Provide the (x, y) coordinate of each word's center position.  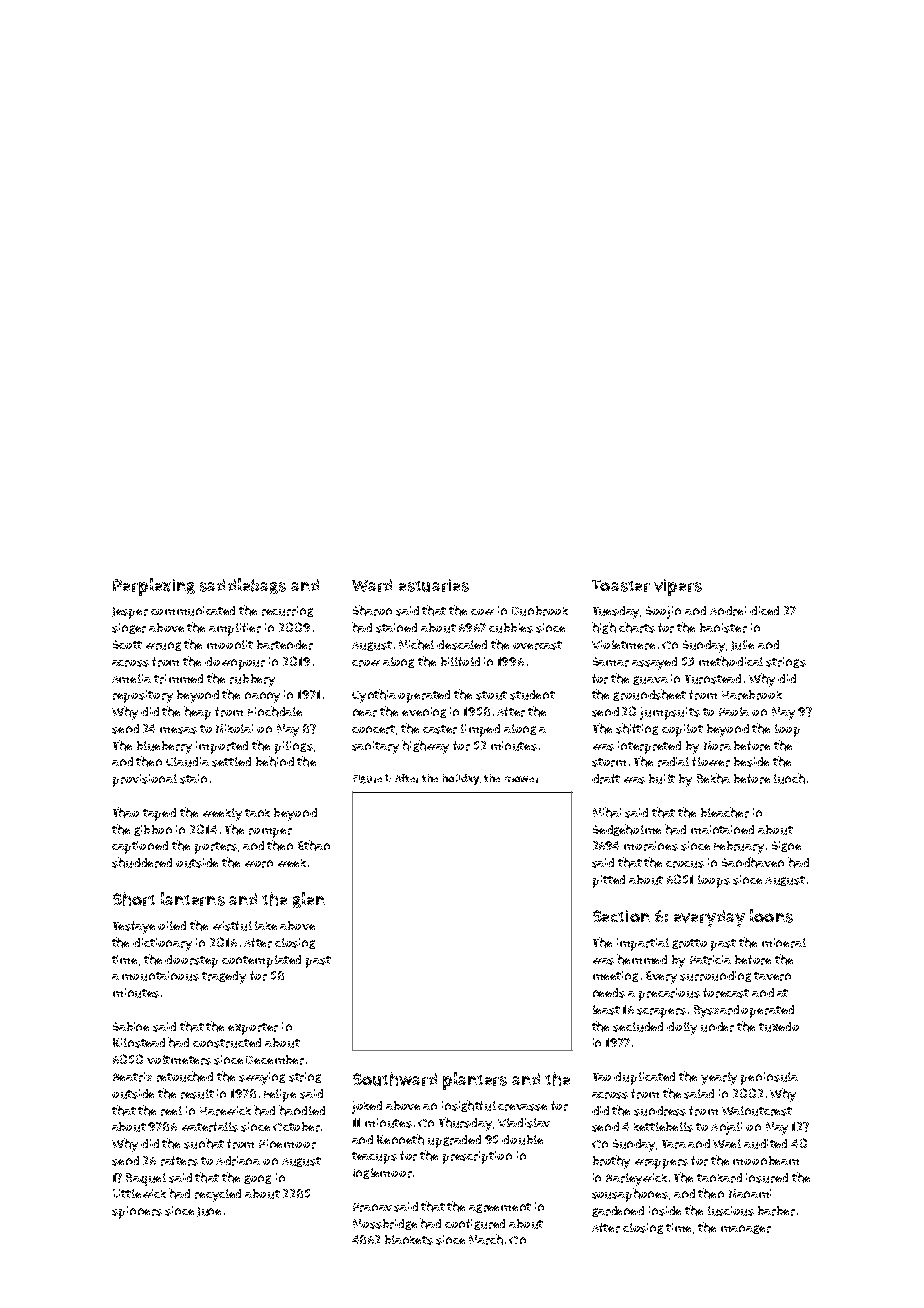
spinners (137, 1212)
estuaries (434, 585)
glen (309, 900)
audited (765, 1144)
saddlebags (243, 586)
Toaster (621, 586)
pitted (609, 881)
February (739, 847)
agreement (500, 1208)
